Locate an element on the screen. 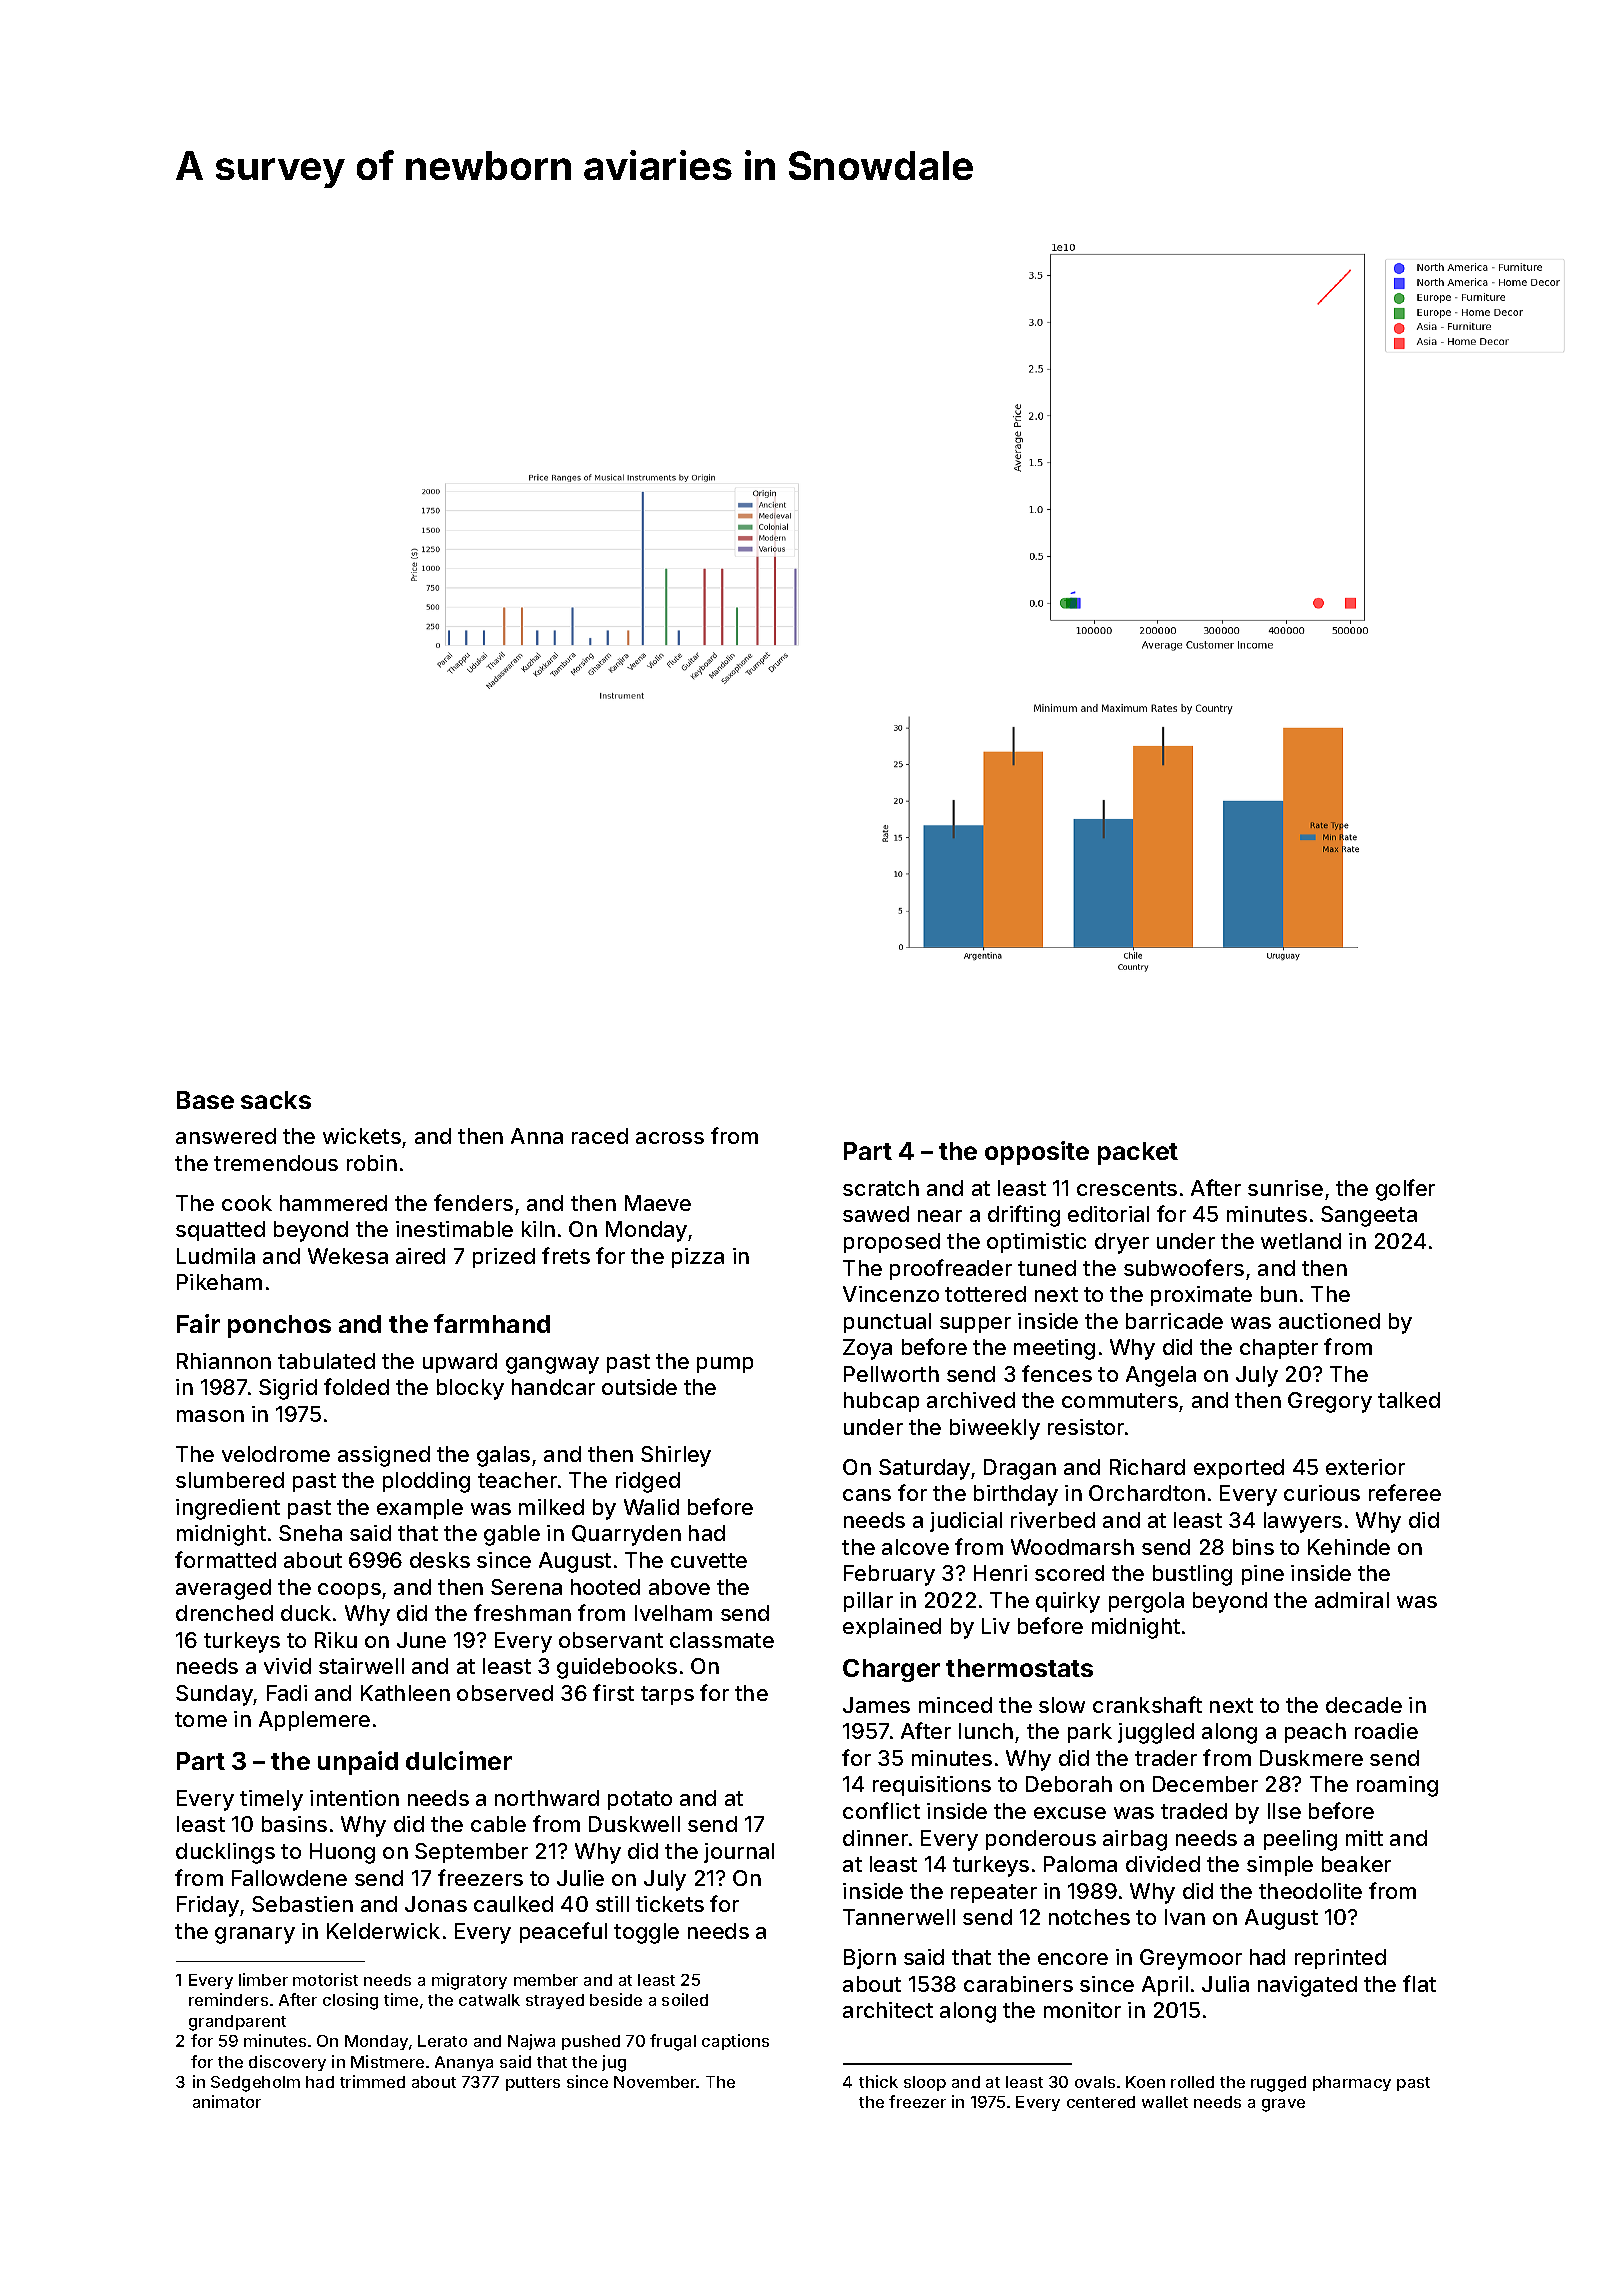 The height and width of the screenshot is (2292, 1620). golfer is located at coordinates (1405, 1190).
